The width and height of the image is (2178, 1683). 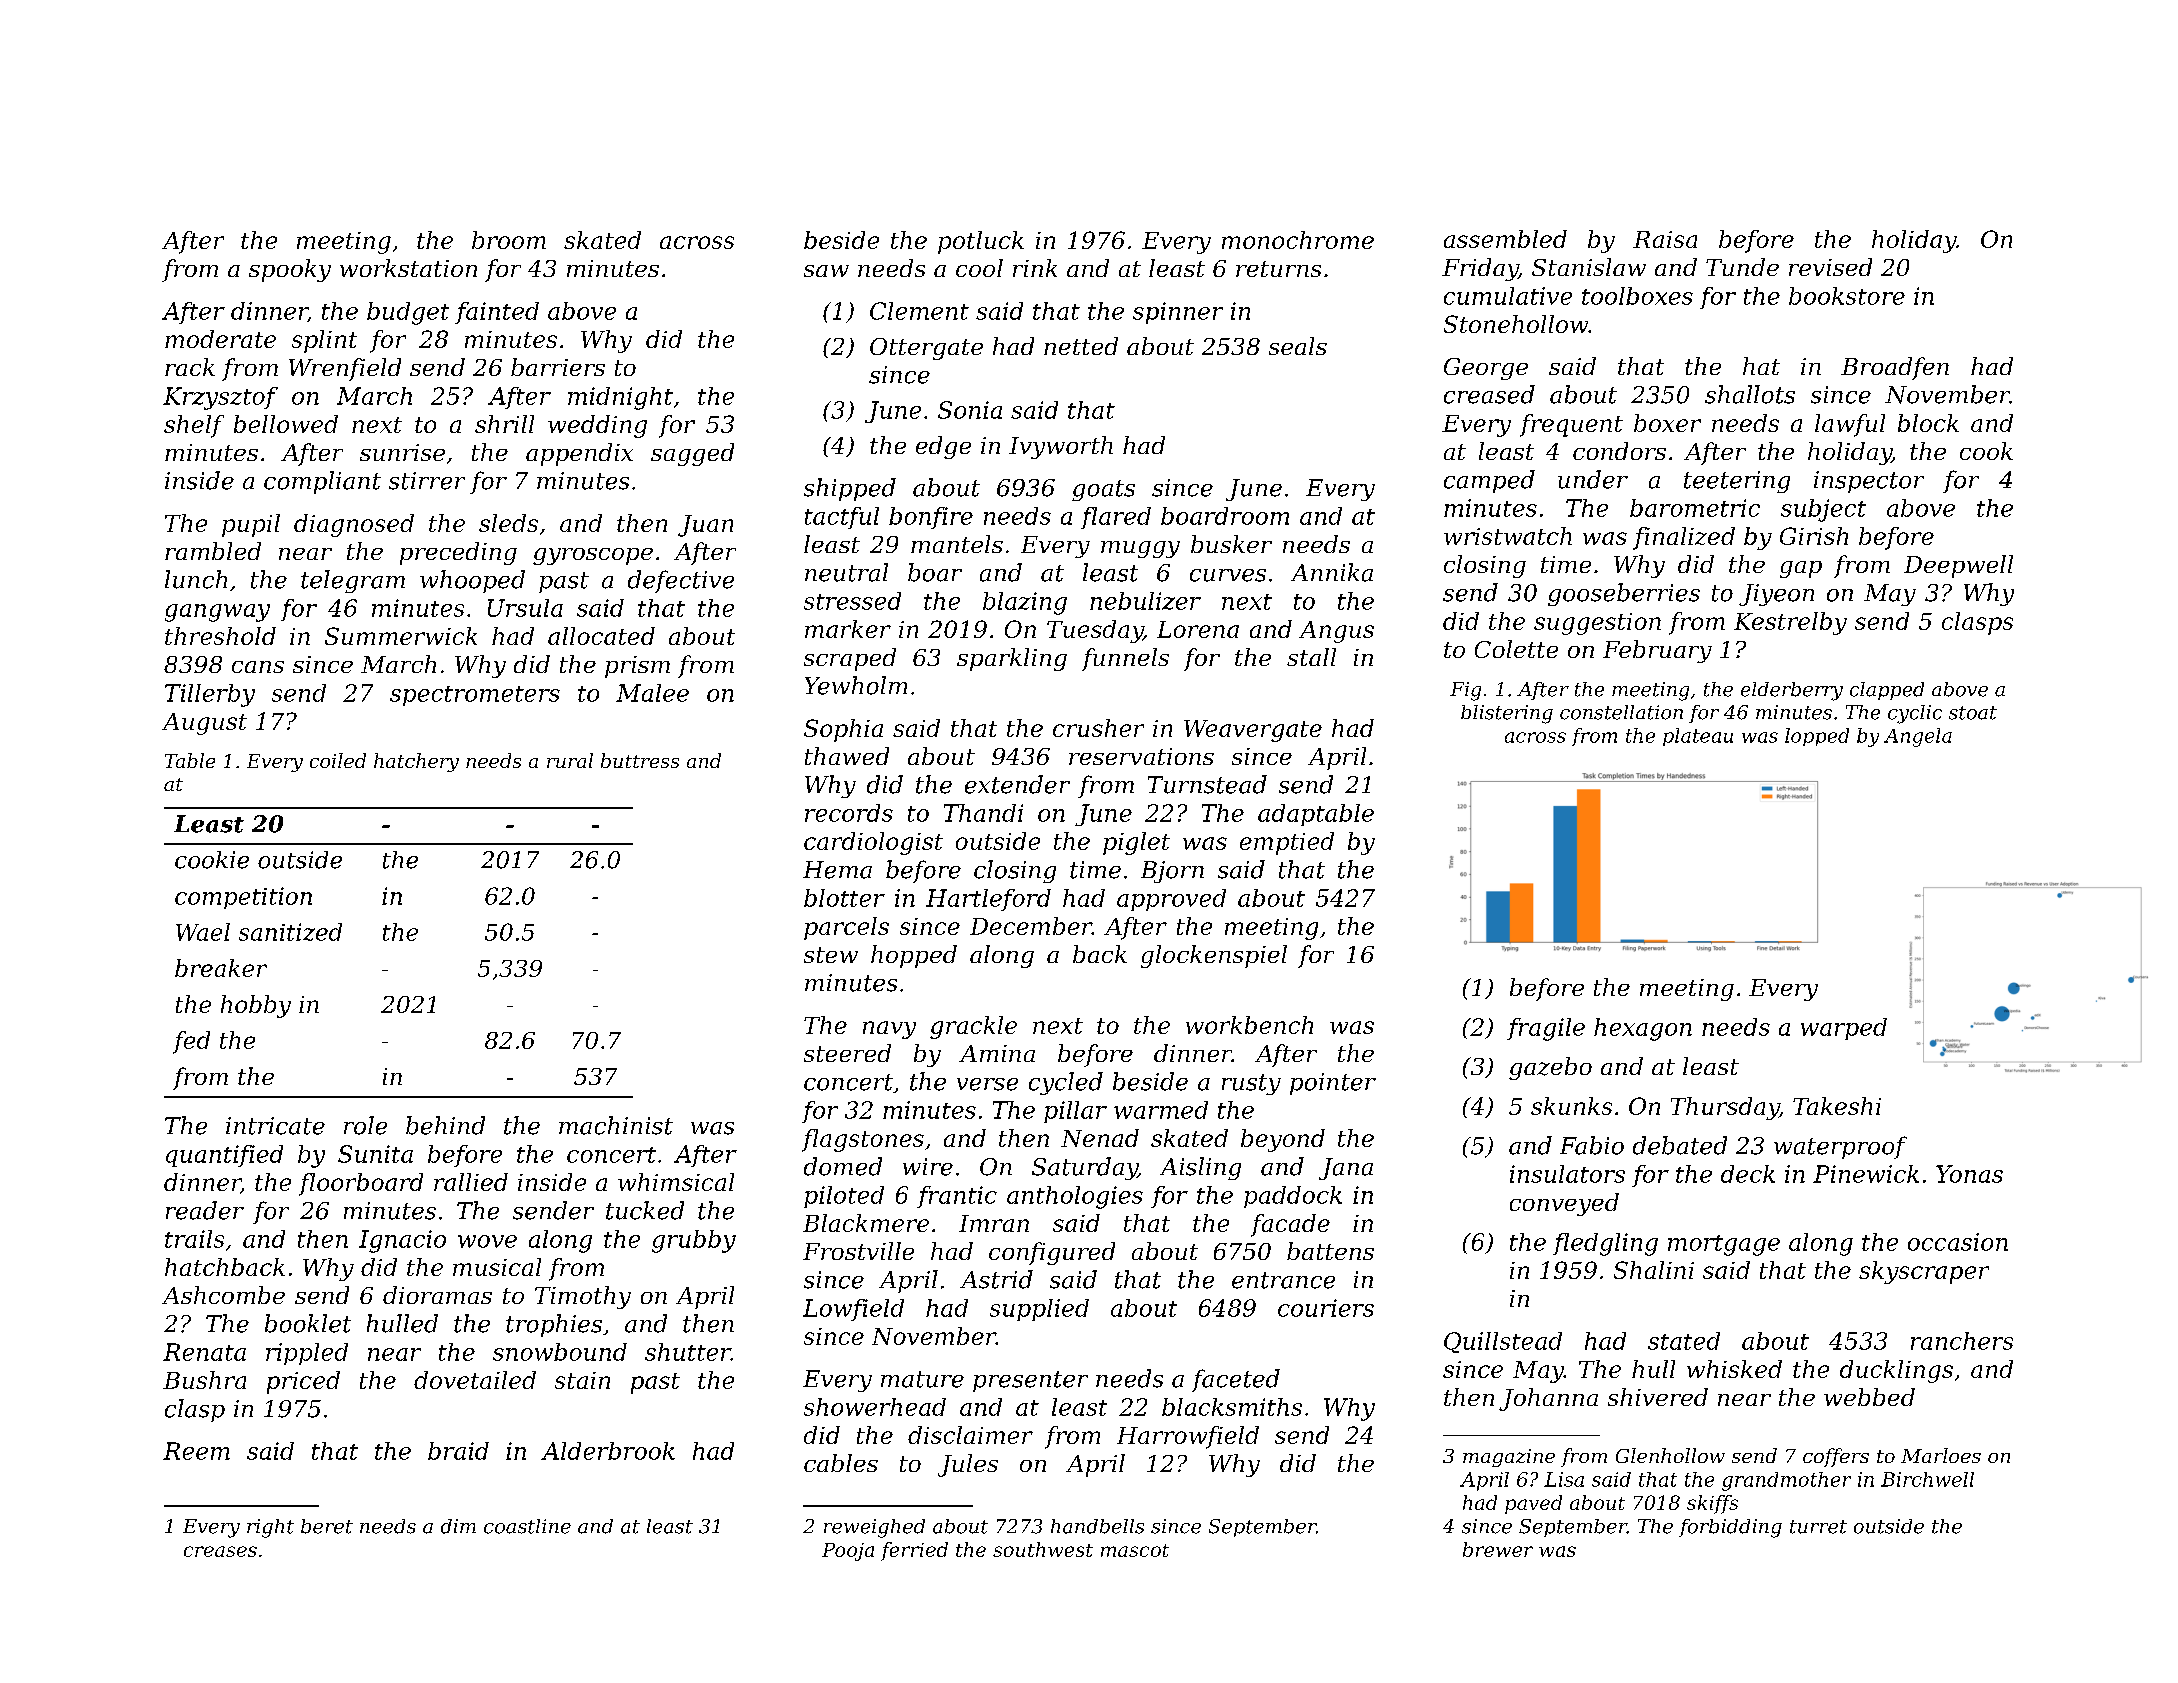 What do you see at coordinates (1135, 1550) in the image?
I see `mascot` at bounding box center [1135, 1550].
